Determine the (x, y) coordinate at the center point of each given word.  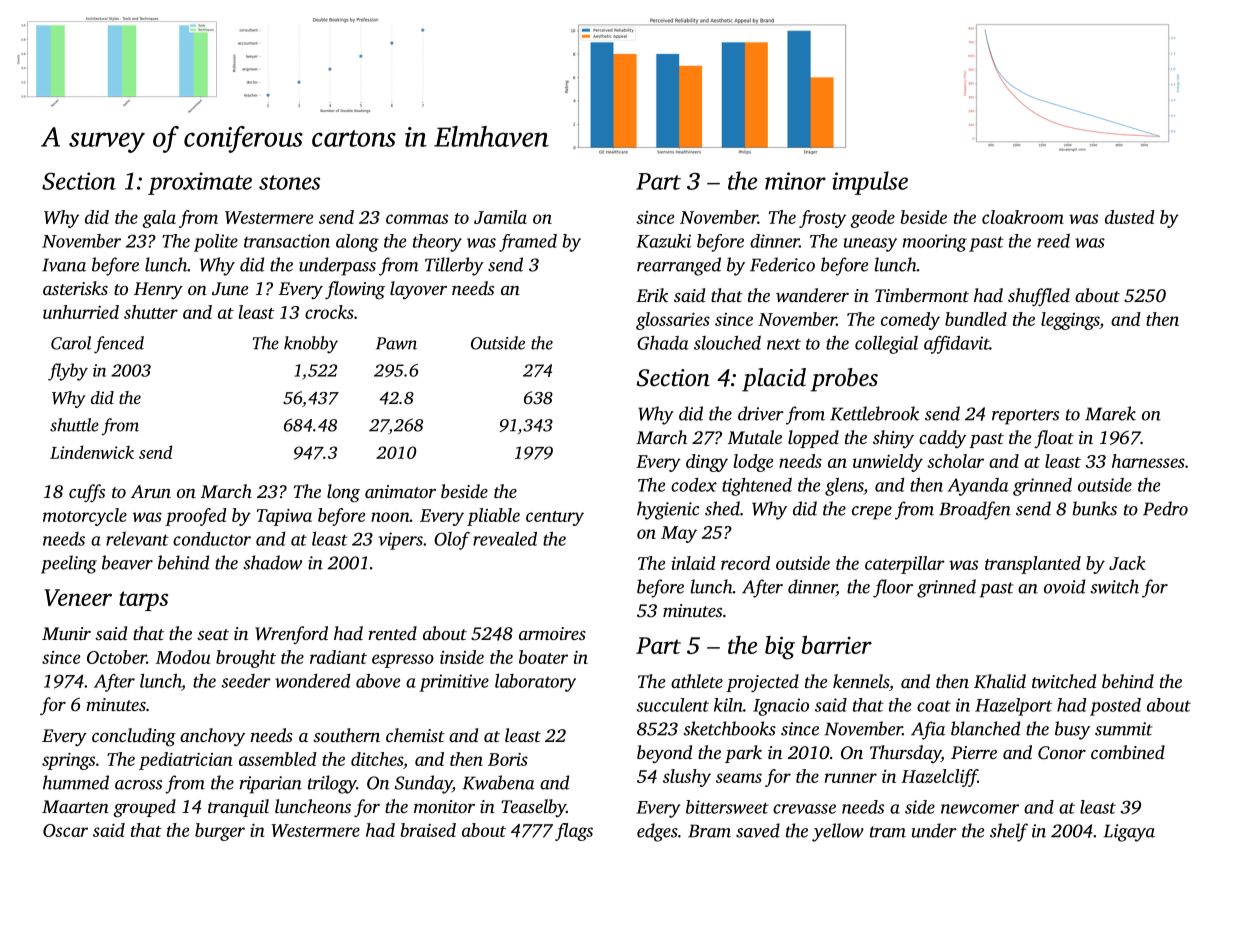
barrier (837, 644)
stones (289, 182)
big (780, 648)
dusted (1130, 217)
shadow (272, 562)
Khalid (1000, 681)
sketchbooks (729, 728)
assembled (278, 759)
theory (437, 243)
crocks (329, 312)
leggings (1070, 321)
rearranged (679, 266)
